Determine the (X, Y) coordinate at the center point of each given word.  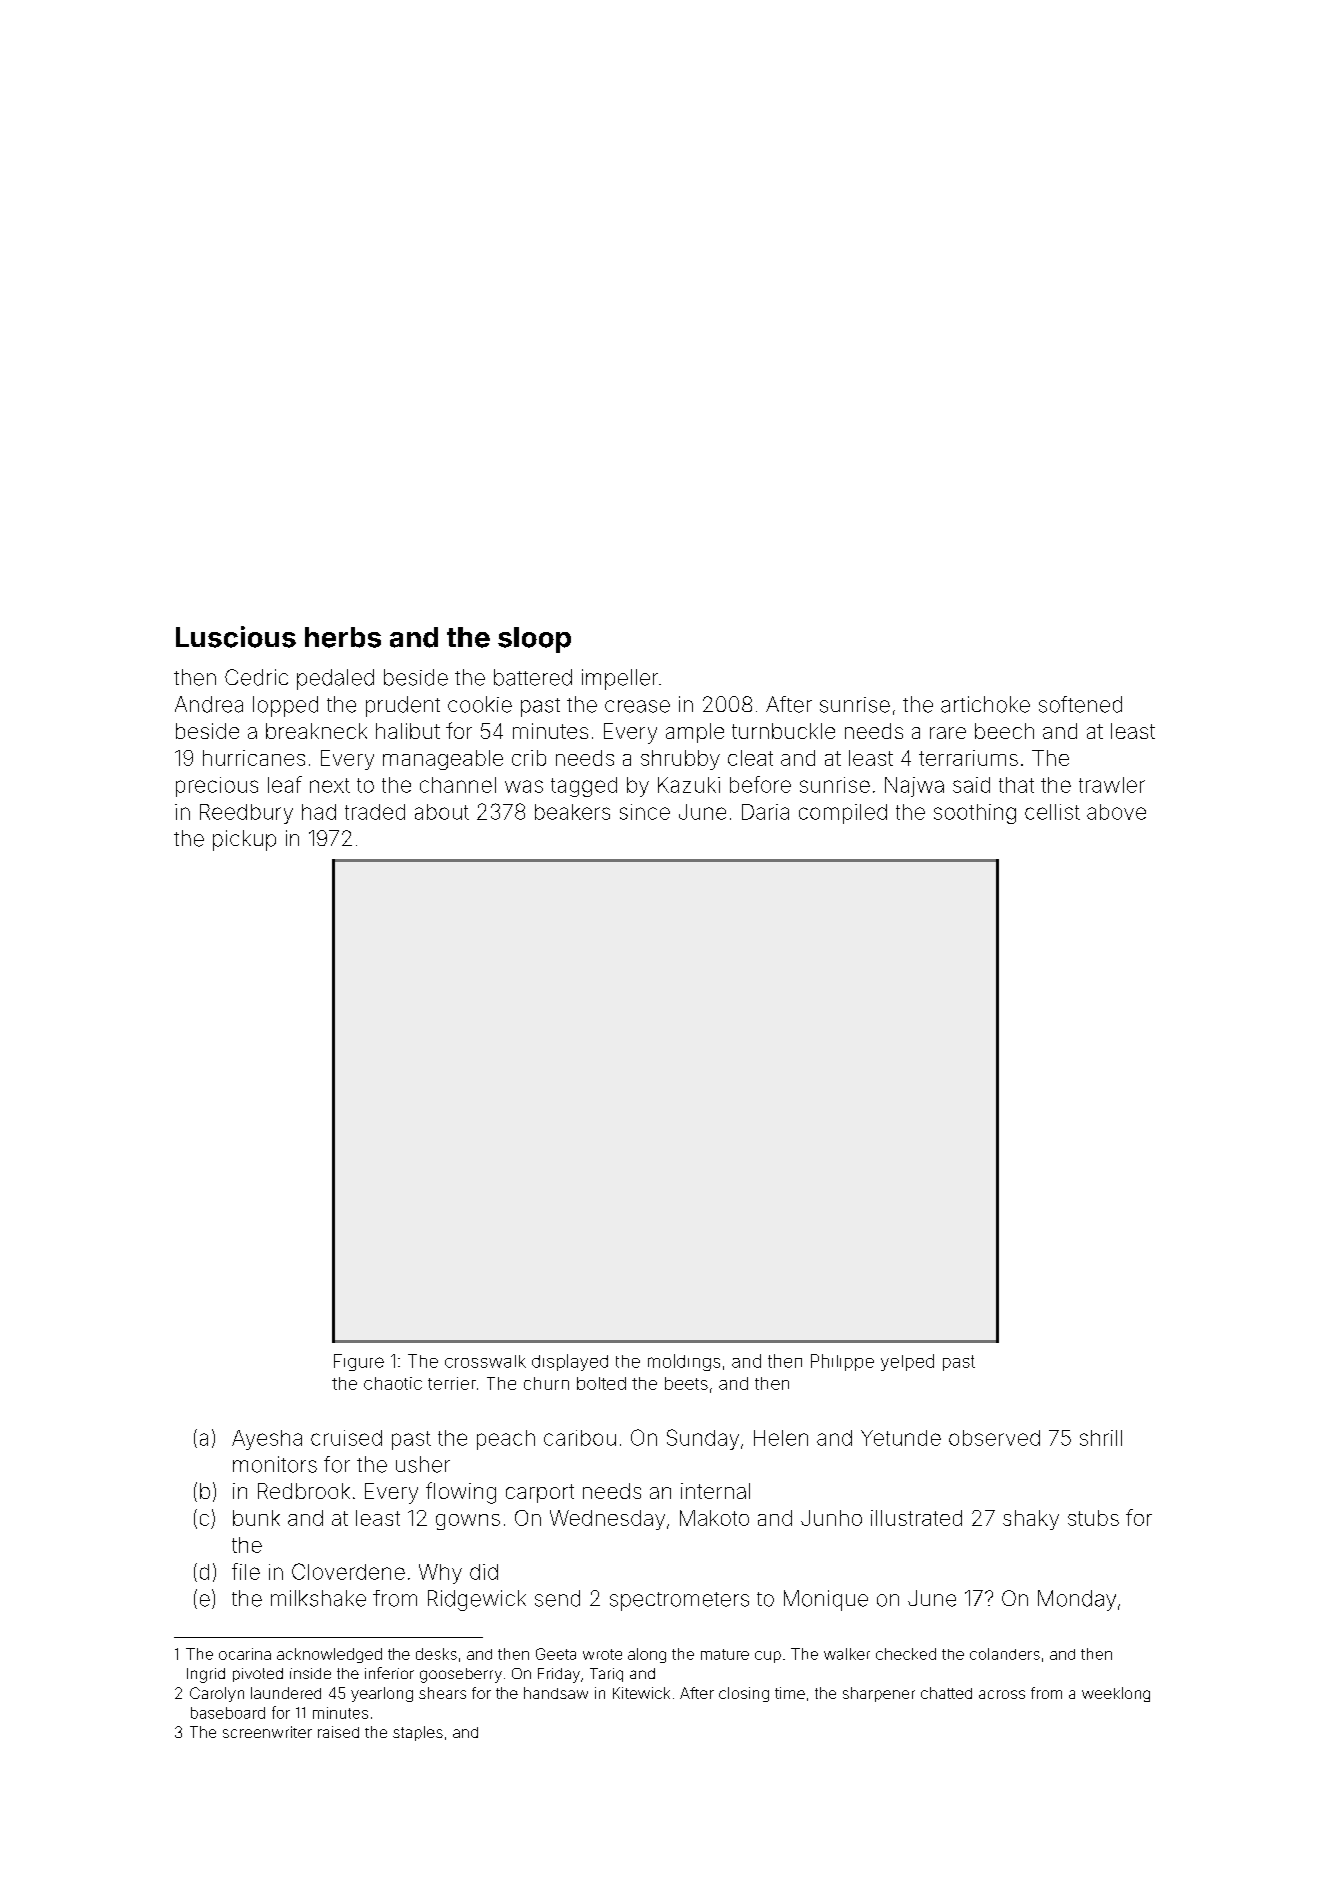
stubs (1093, 1518)
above (1116, 812)
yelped (907, 1362)
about (442, 812)
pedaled (335, 679)
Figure (359, 1362)
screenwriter (267, 1732)
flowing (461, 1493)
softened (1080, 704)
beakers (572, 812)
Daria (765, 812)
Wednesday (607, 1520)
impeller (620, 679)
